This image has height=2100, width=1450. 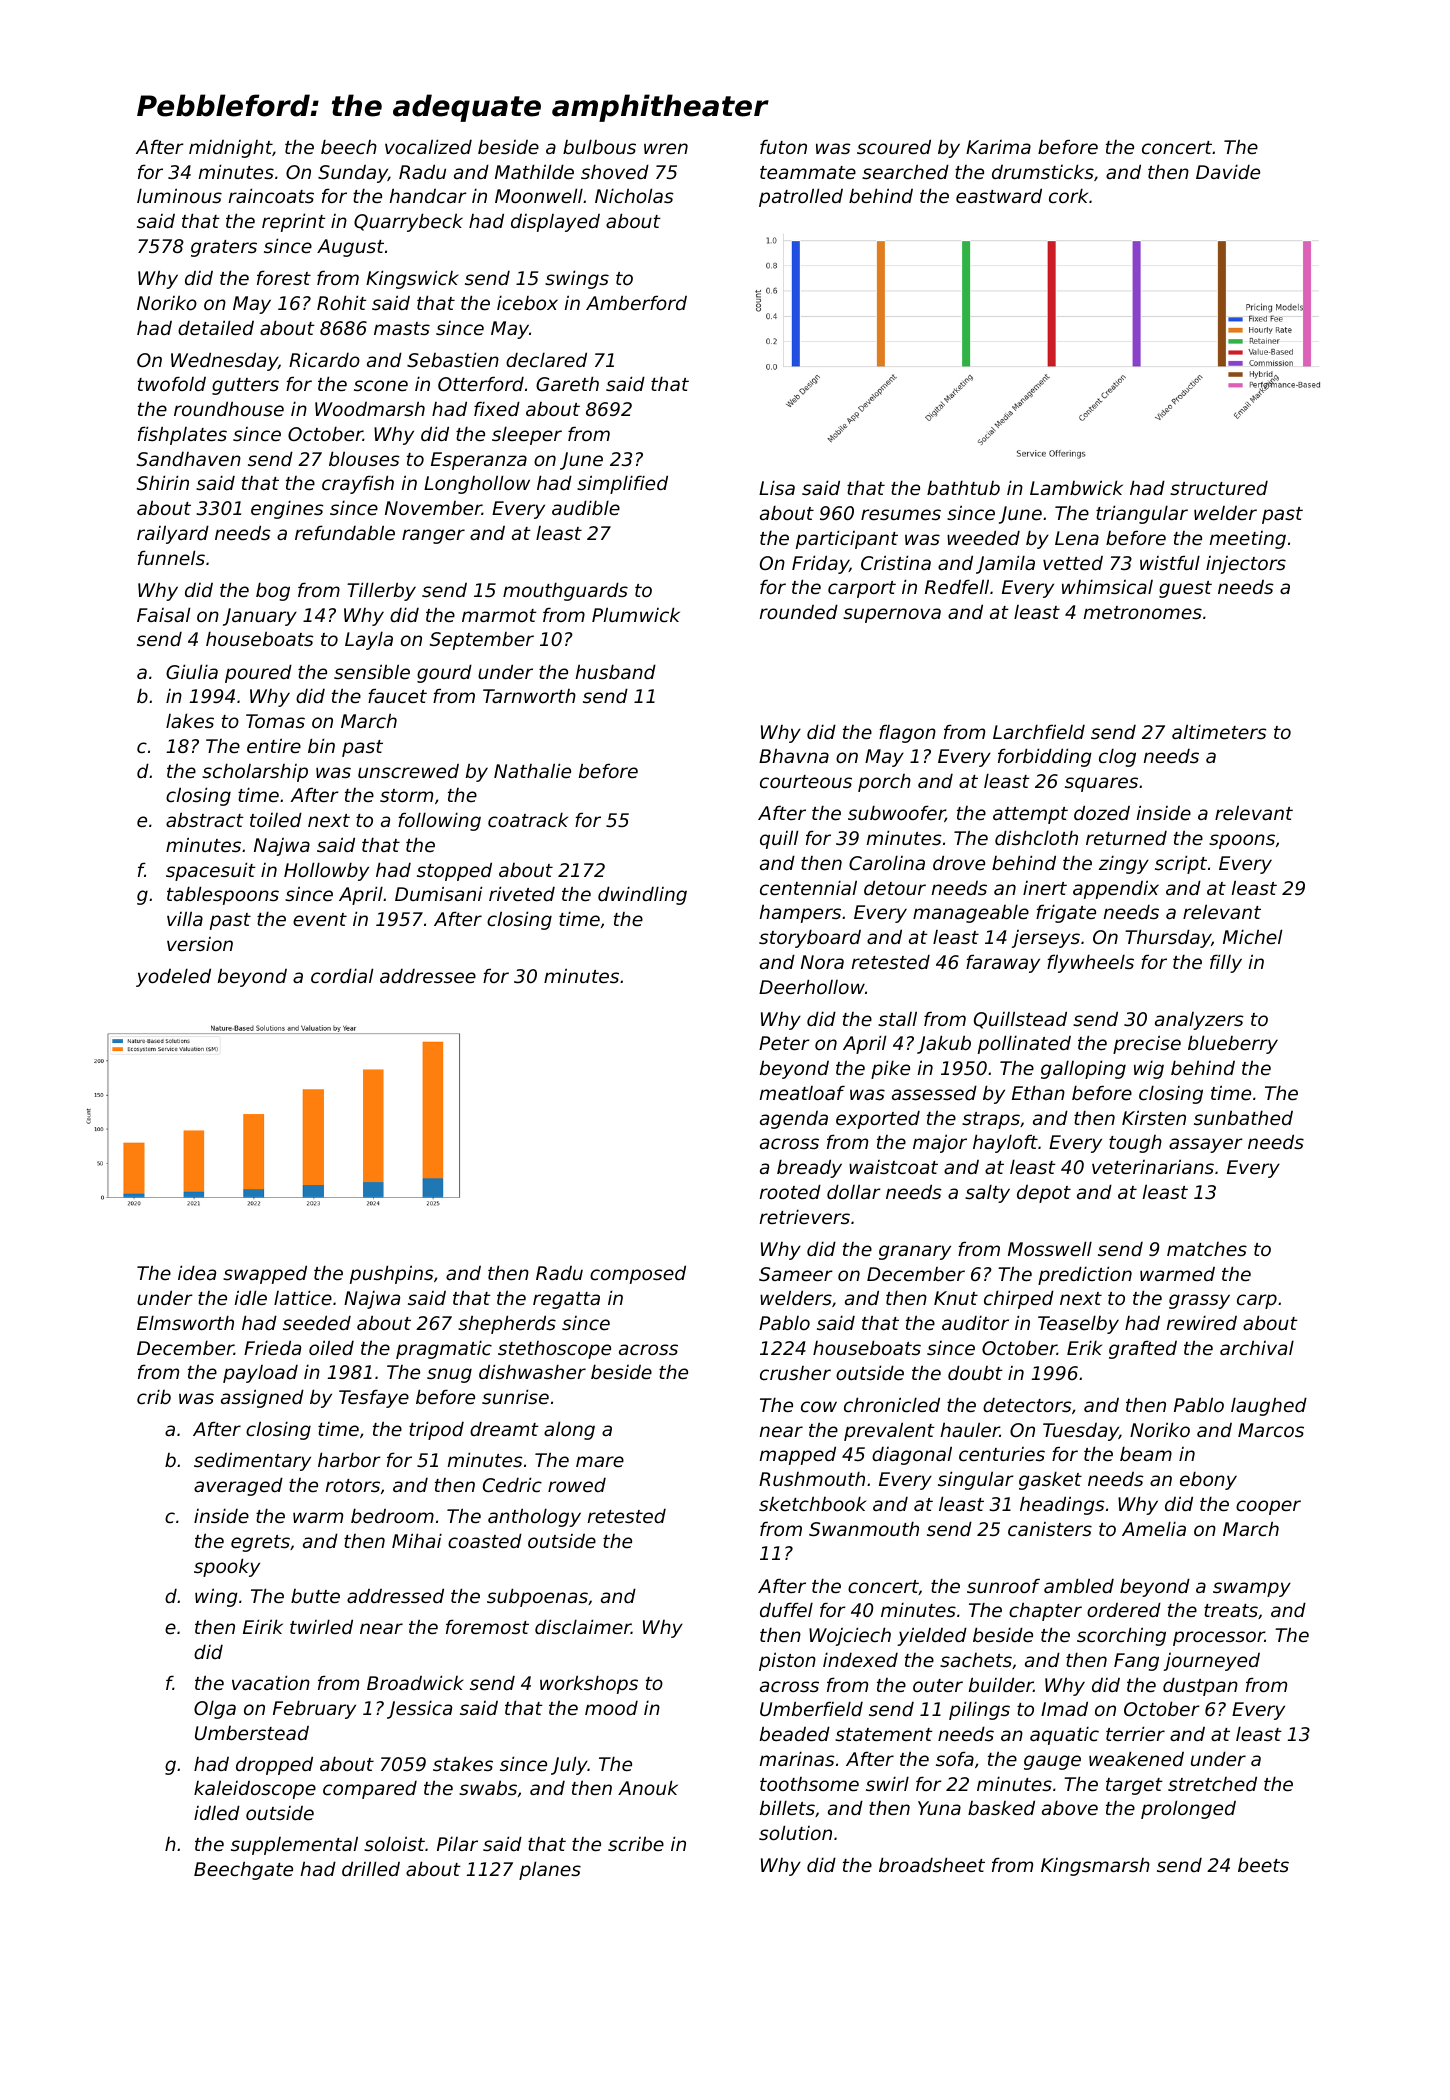 I want to click on luminous, so click(x=179, y=195).
